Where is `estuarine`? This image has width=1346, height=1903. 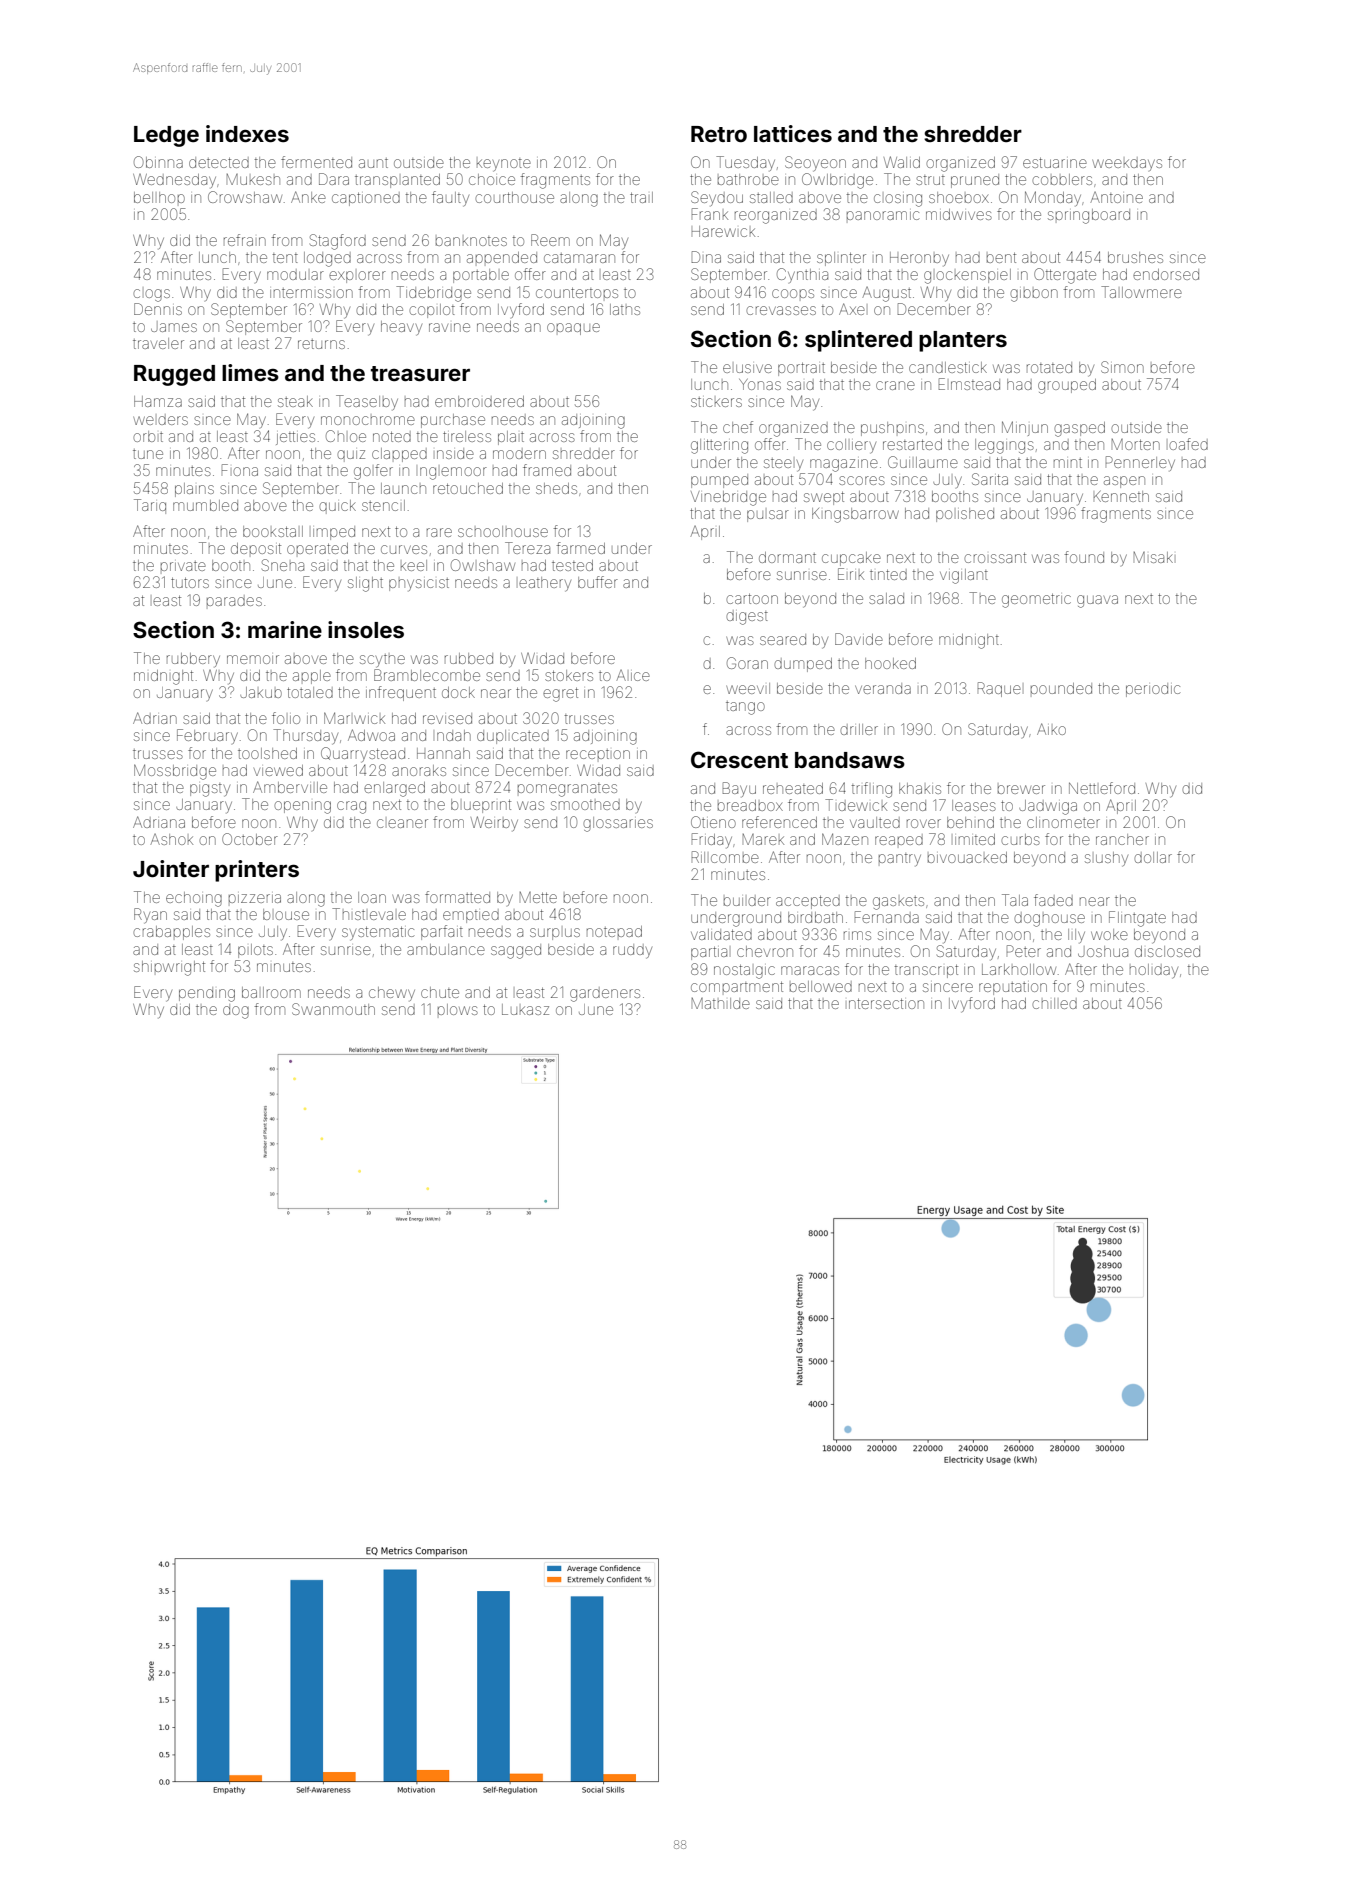
estuarine is located at coordinates (1055, 162).
